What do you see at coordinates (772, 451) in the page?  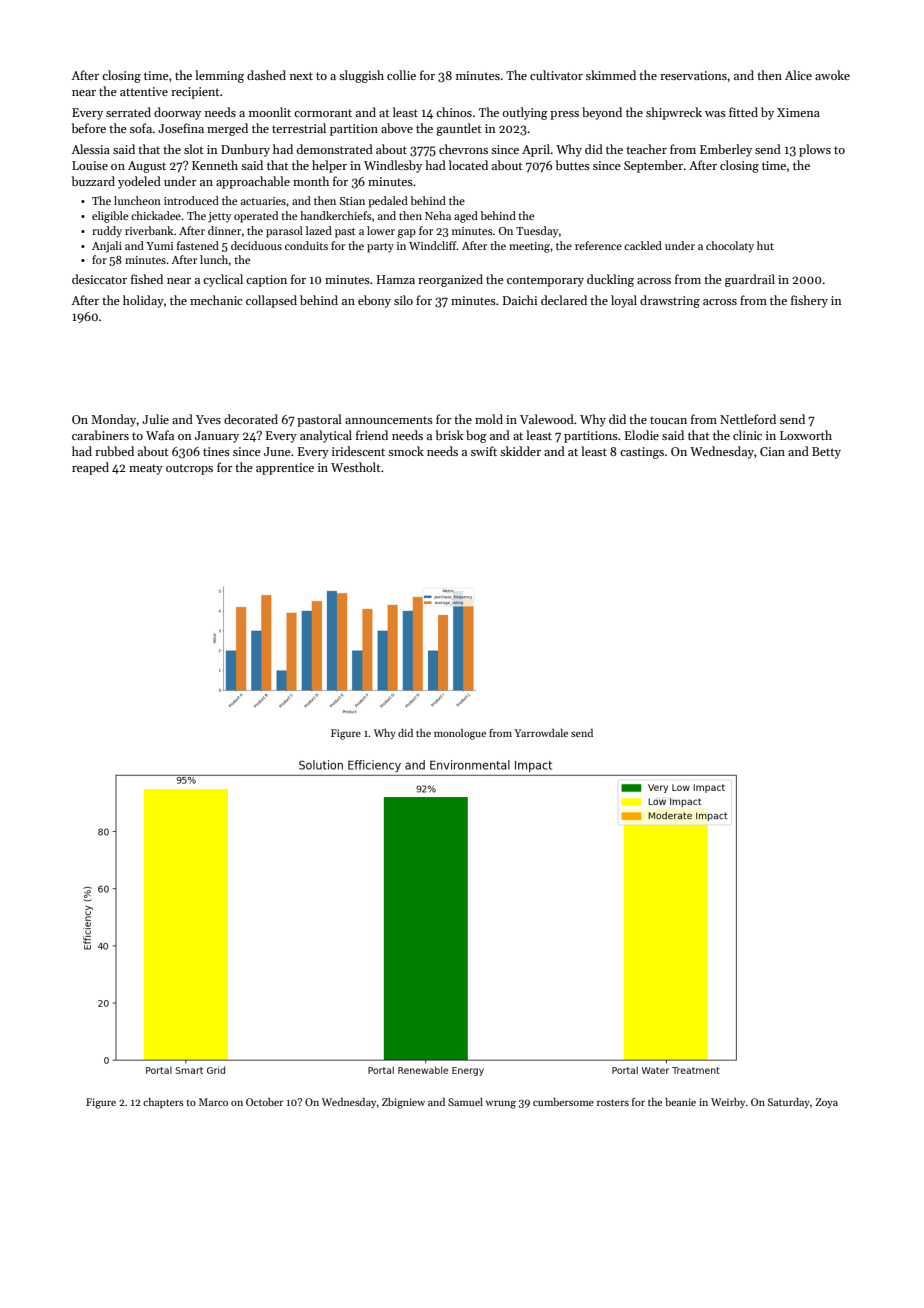 I see `Cian` at bounding box center [772, 451].
